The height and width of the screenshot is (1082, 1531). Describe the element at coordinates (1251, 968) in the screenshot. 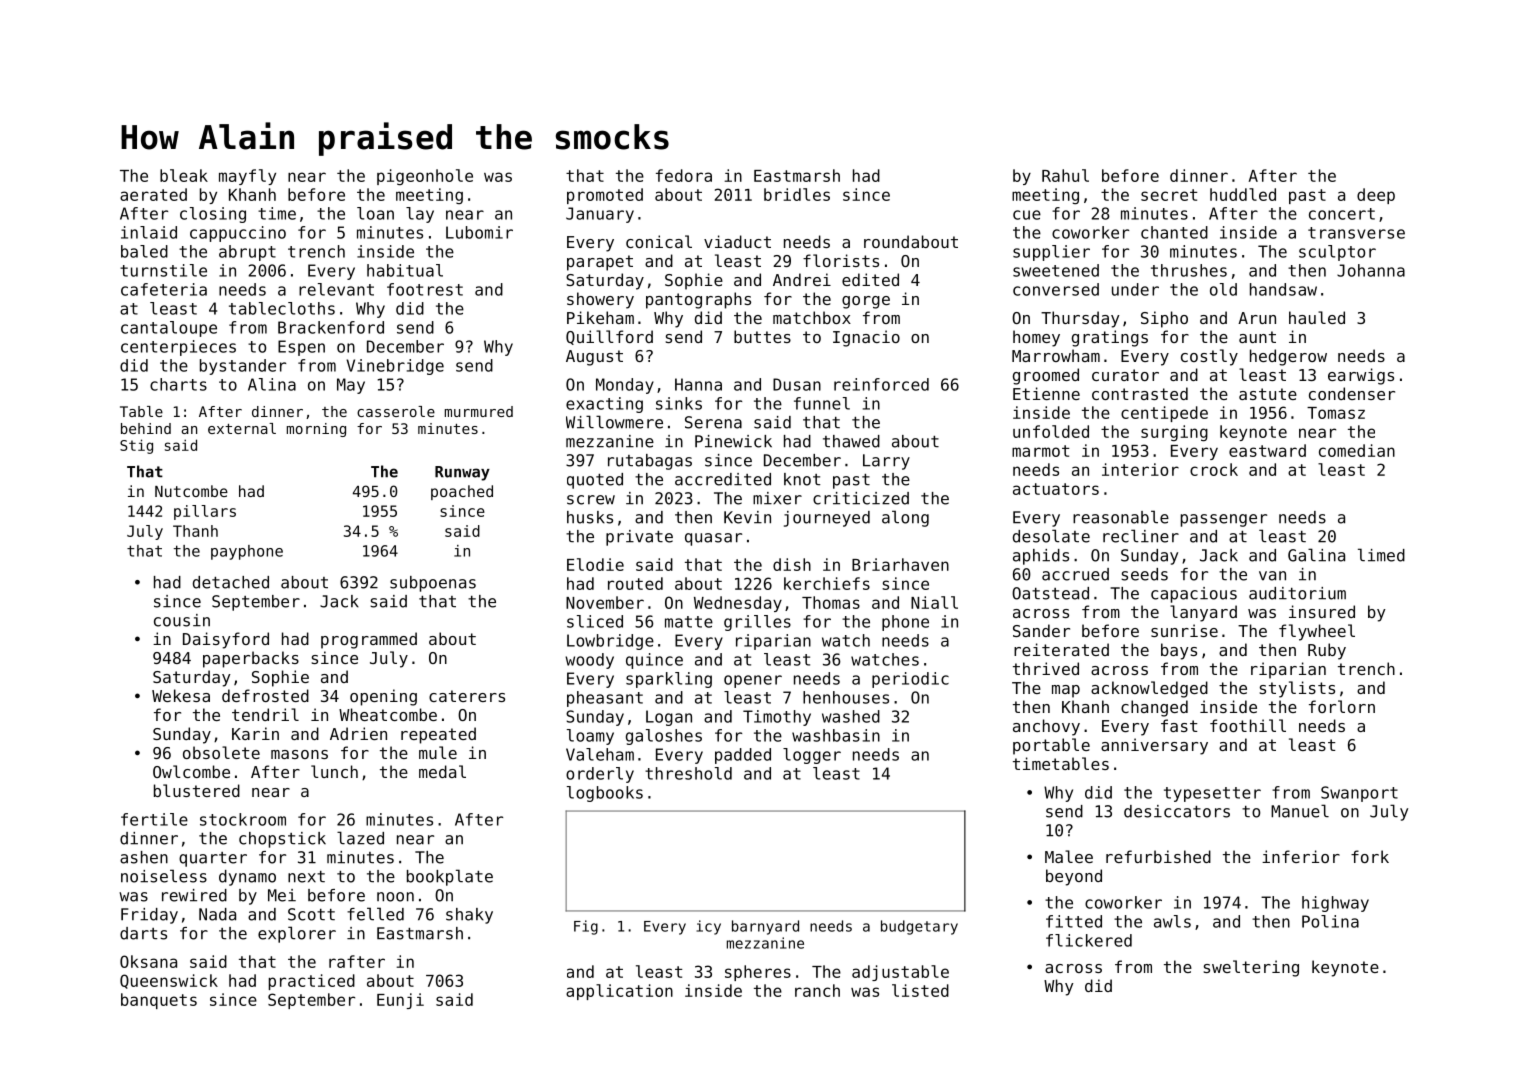

I see `sweltering` at that location.
